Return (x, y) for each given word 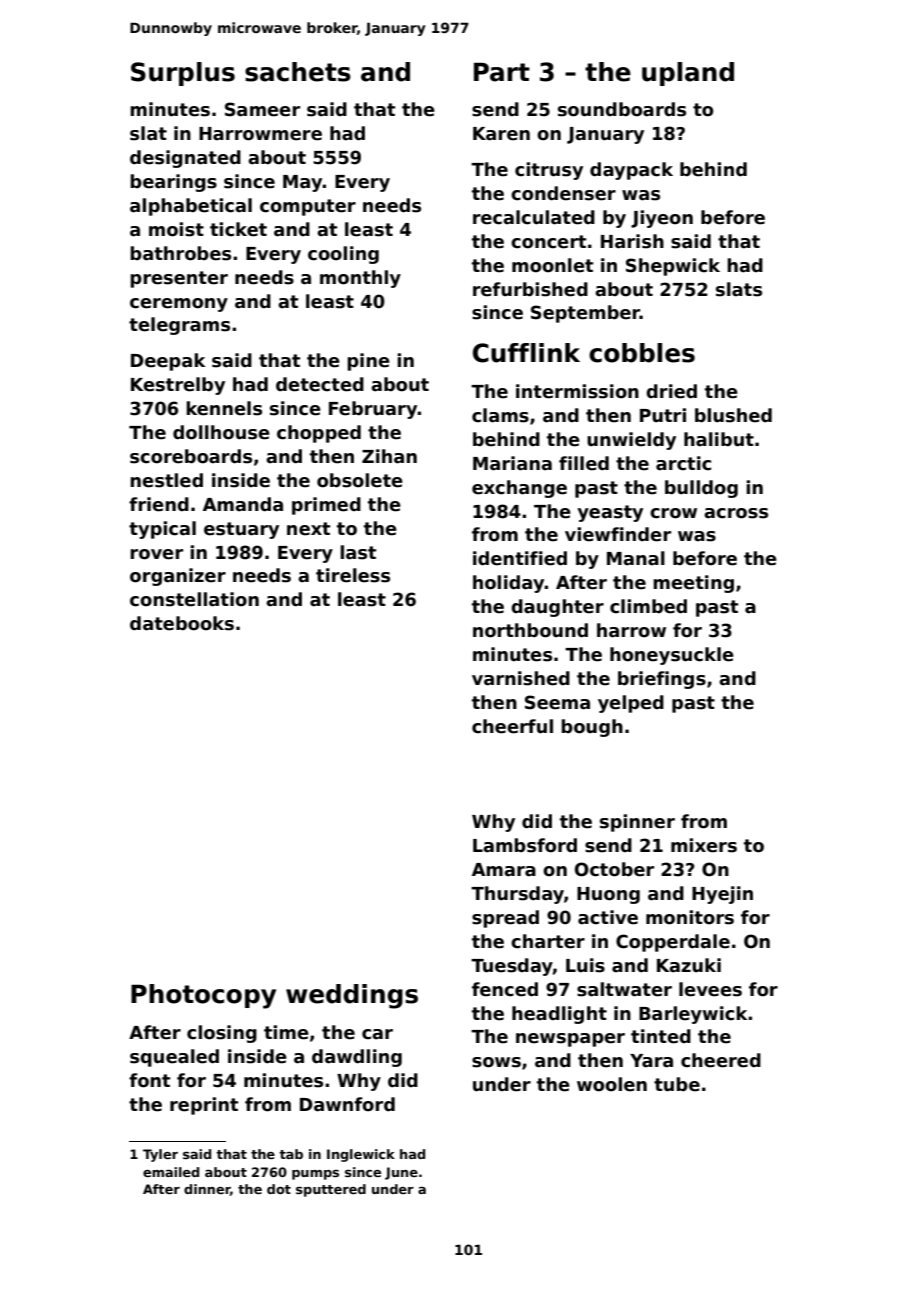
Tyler (160, 1155)
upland (688, 74)
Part (502, 72)
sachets (298, 72)
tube (677, 1084)
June (401, 1173)
